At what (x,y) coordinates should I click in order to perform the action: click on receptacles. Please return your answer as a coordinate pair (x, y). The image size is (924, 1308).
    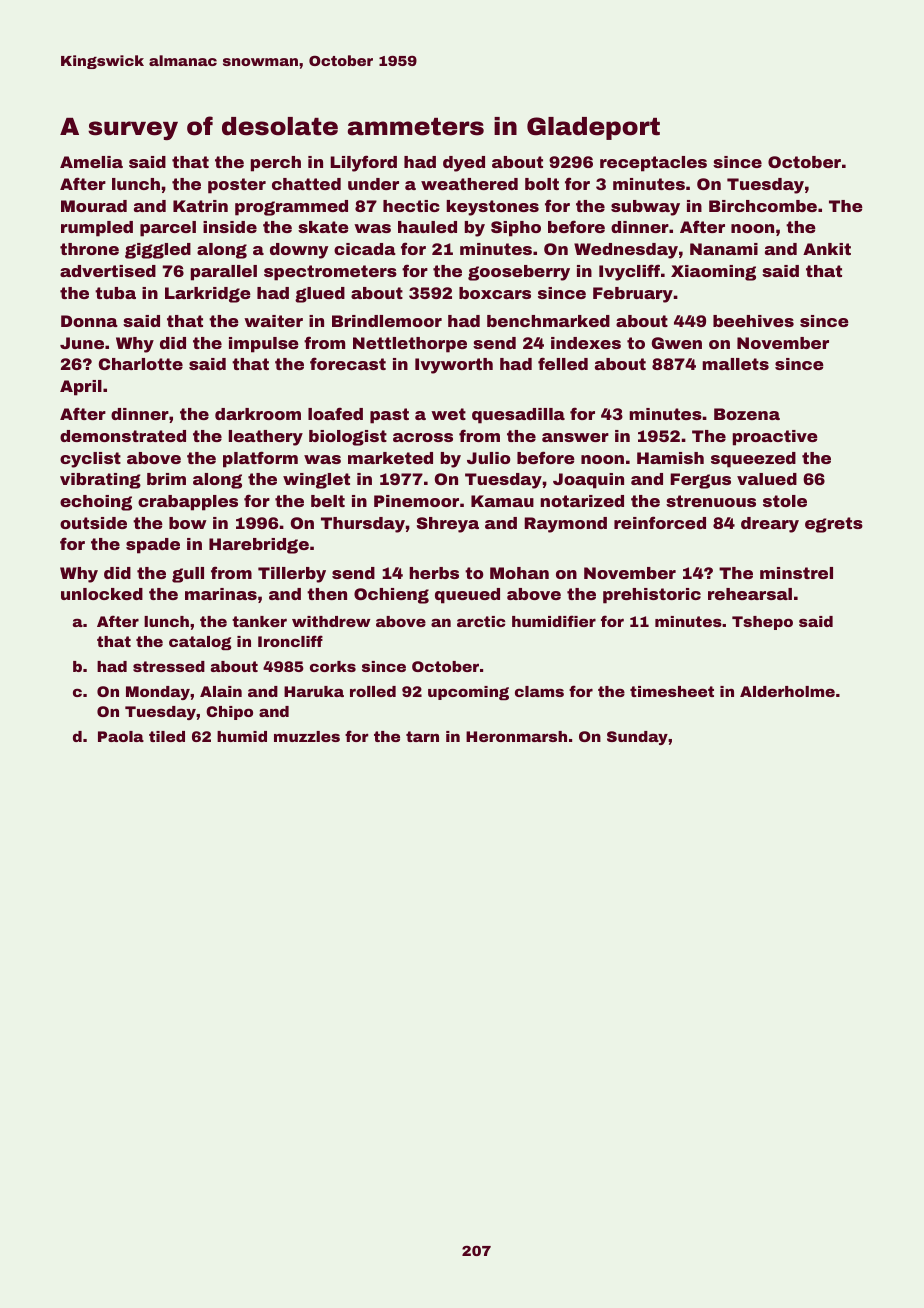
    Looking at the image, I should click on (653, 164).
